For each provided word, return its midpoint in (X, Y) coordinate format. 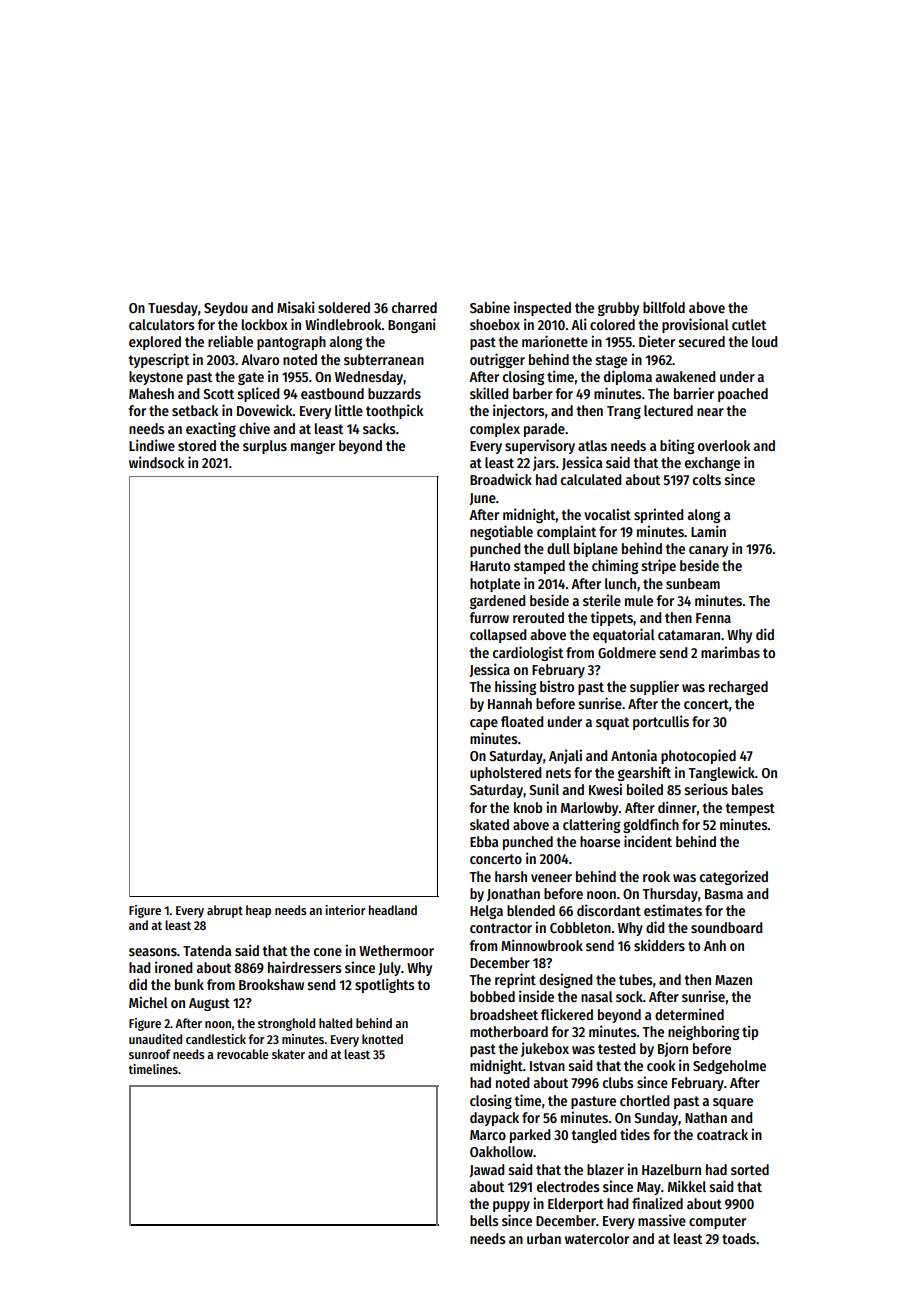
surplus (265, 447)
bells (484, 1220)
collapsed (498, 636)
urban (544, 1238)
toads (739, 1238)
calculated (591, 479)
